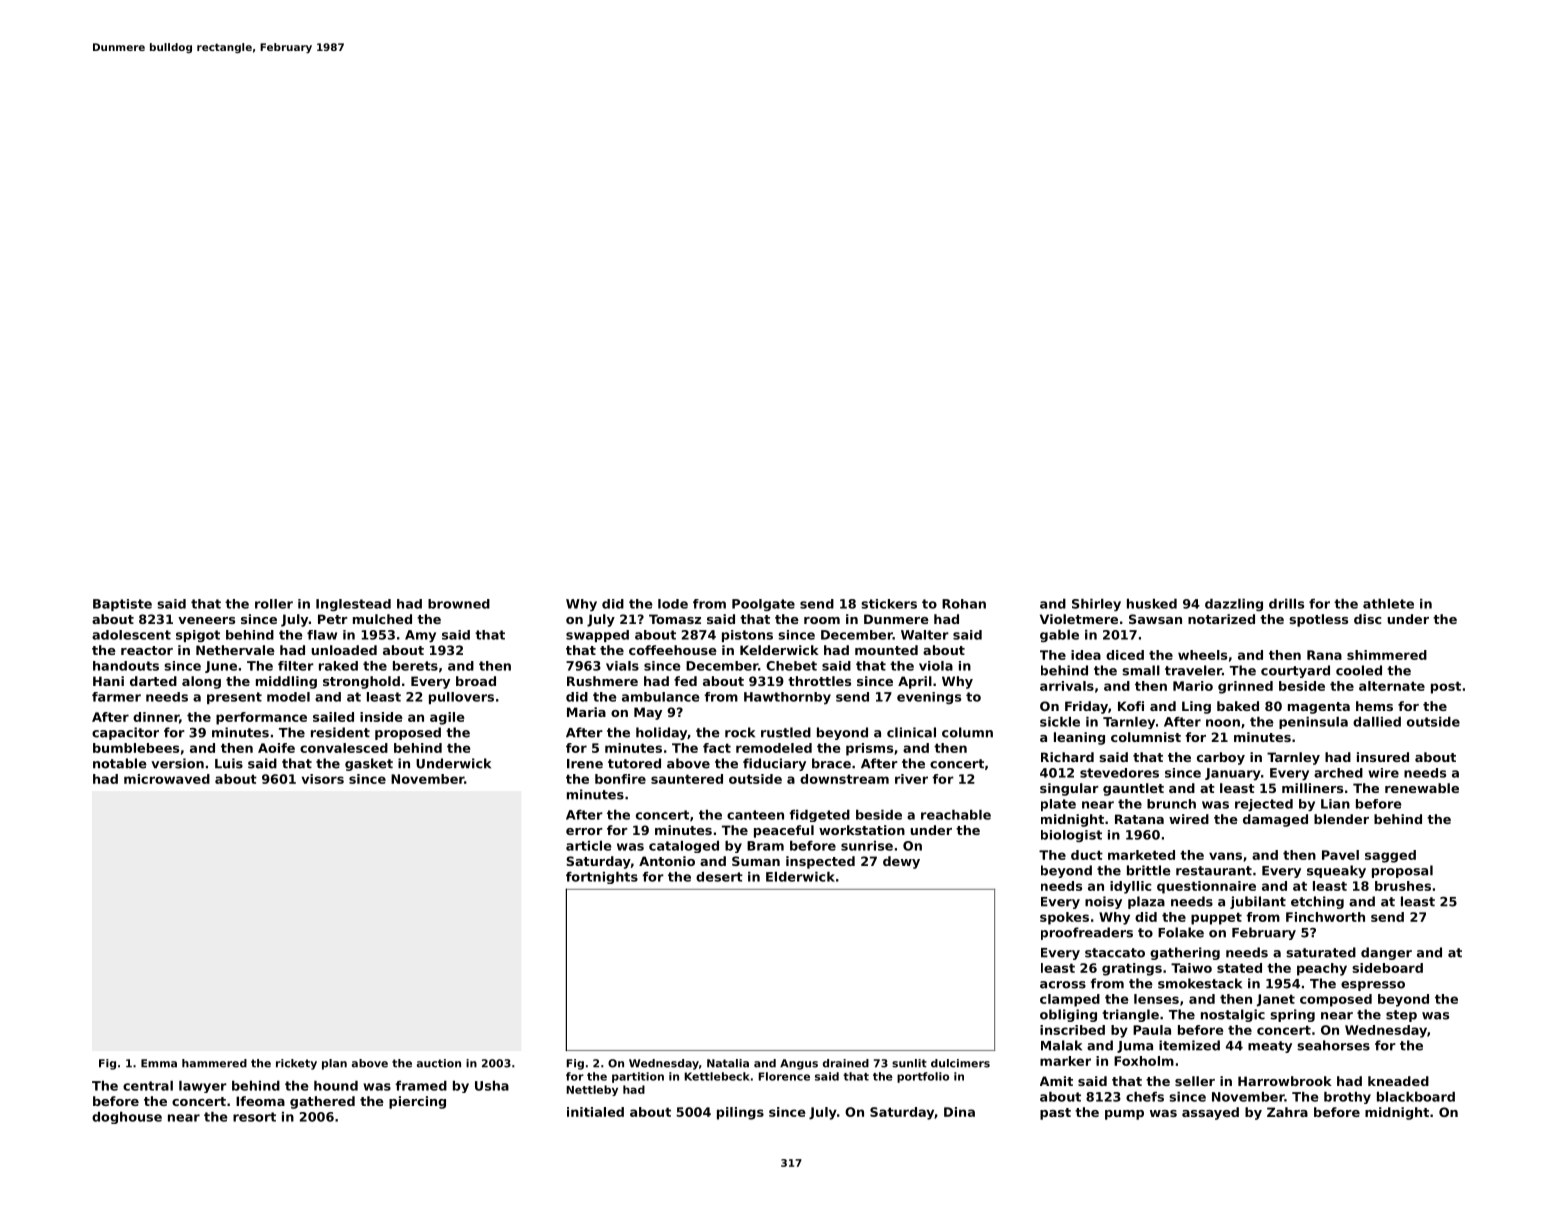  I want to click on hems, so click(1374, 706).
